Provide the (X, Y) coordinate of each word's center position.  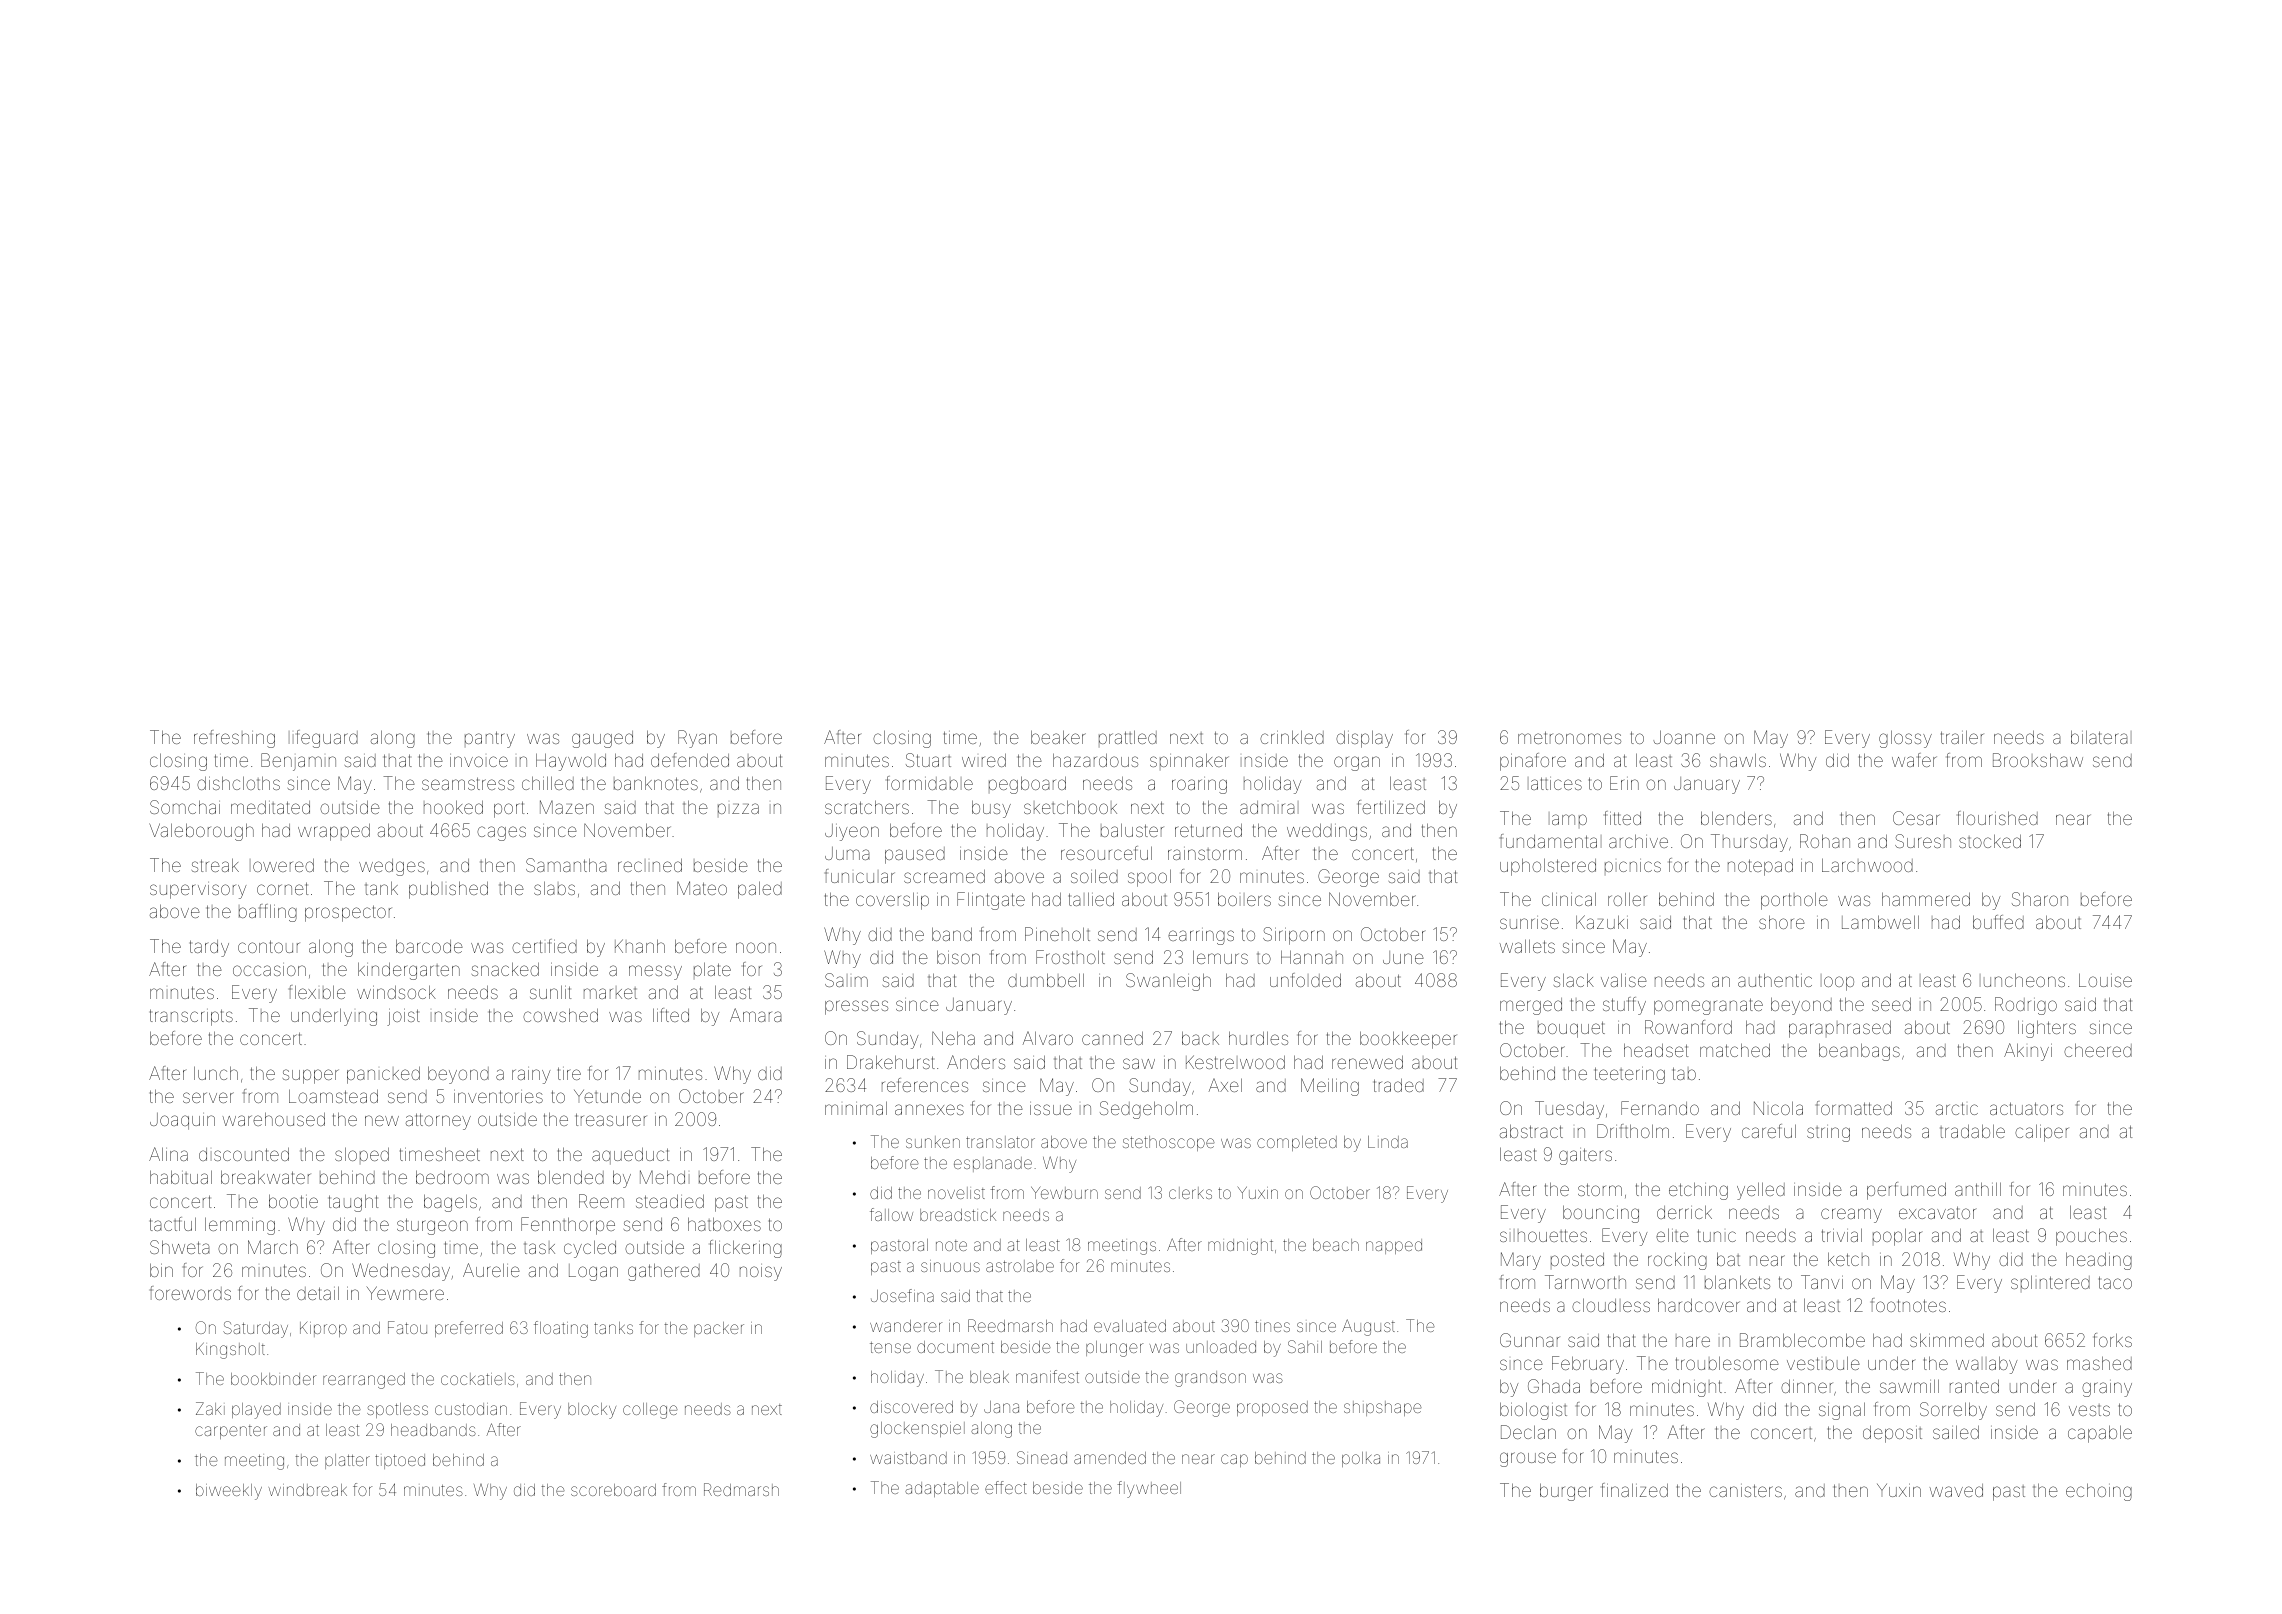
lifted (671, 1015)
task (539, 1248)
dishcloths (238, 783)
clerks (1190, 1193)
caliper (2041, 1133)
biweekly (229, 1492)
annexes (929, 1109)
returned (1208, 830)
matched (1735, 1050)
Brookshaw (2038, 760)
